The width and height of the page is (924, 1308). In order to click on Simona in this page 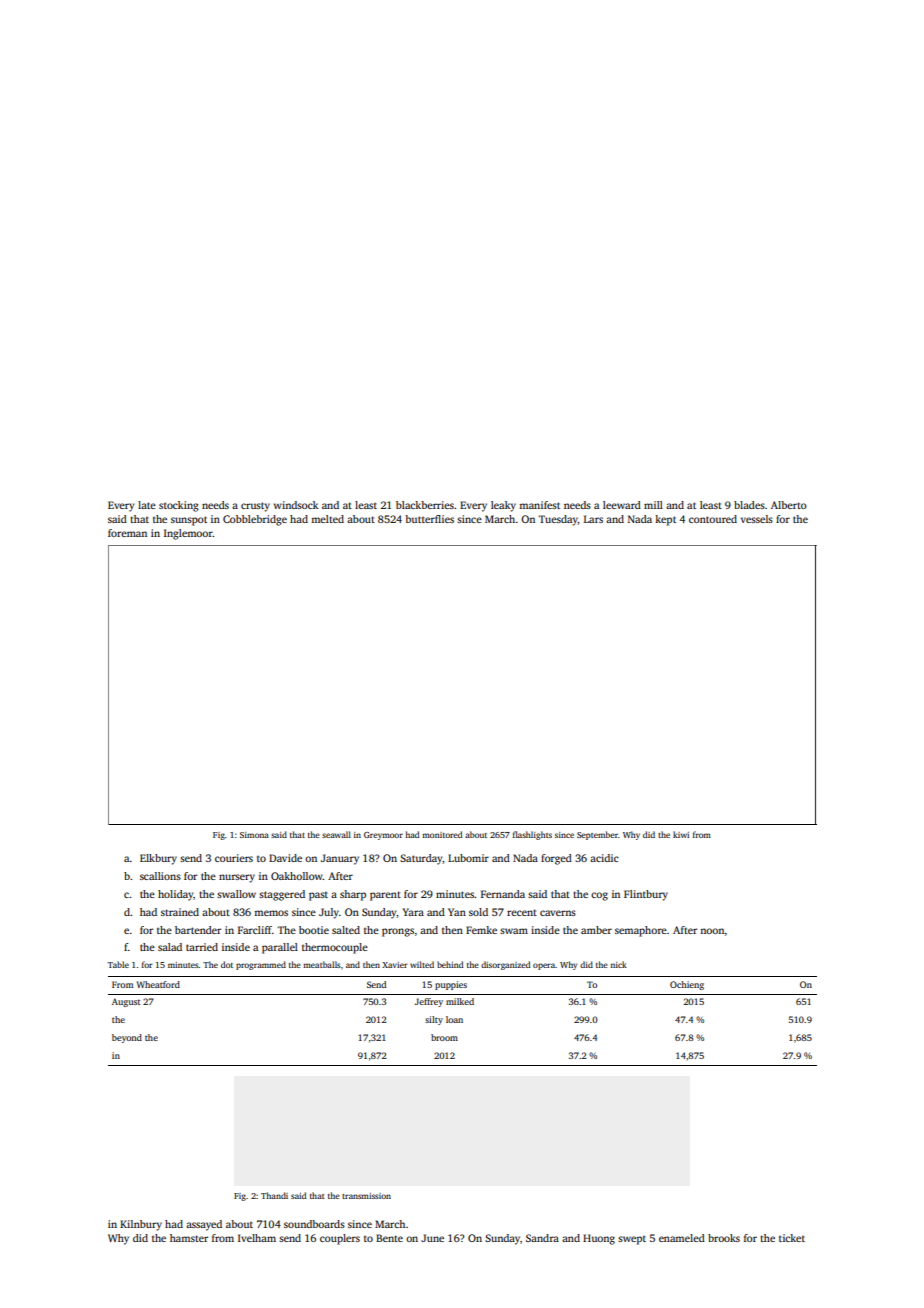, I will do `click(254, 835)`.
